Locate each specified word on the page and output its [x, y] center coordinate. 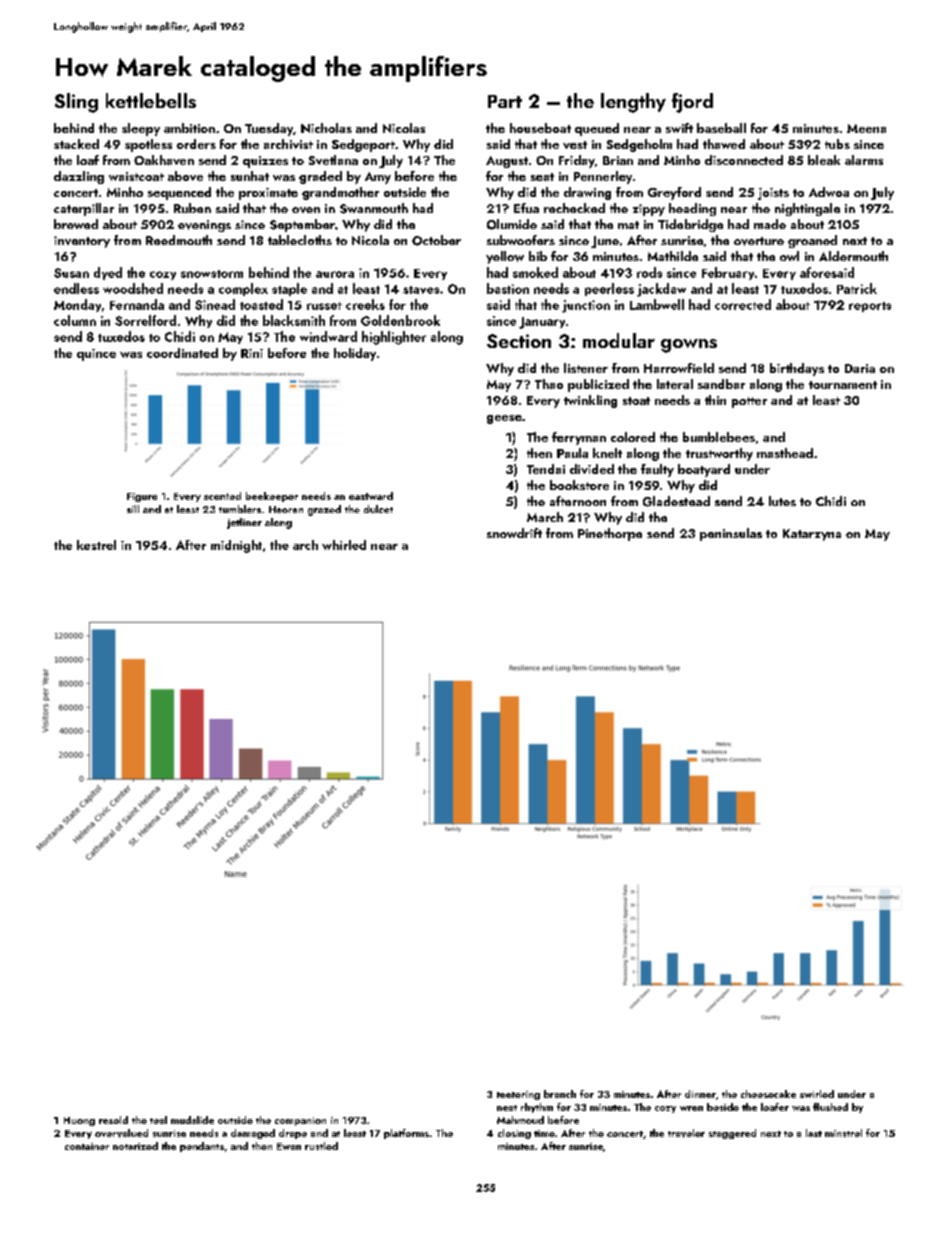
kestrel [96, 545]
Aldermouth [853, 256]
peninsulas [731, 534]
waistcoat [136, 176]
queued [597, 129]
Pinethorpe [610, 534]
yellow [505, 257]
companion [300, 1121]
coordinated [182, 353]
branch [560, 1094]
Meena [866, 128]
